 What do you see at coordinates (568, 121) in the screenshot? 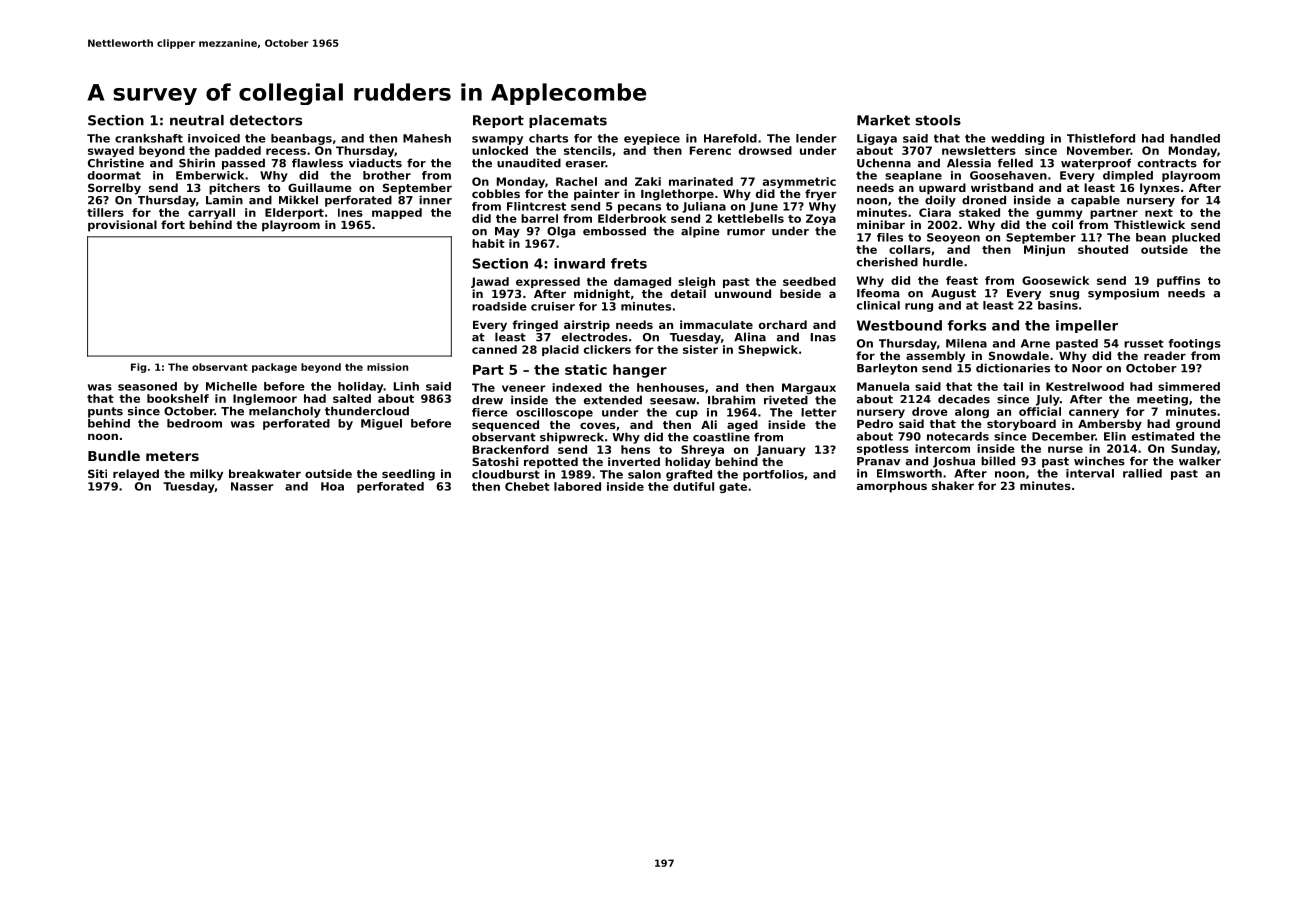
I see `placemats` at bounding box center [568, 121].
